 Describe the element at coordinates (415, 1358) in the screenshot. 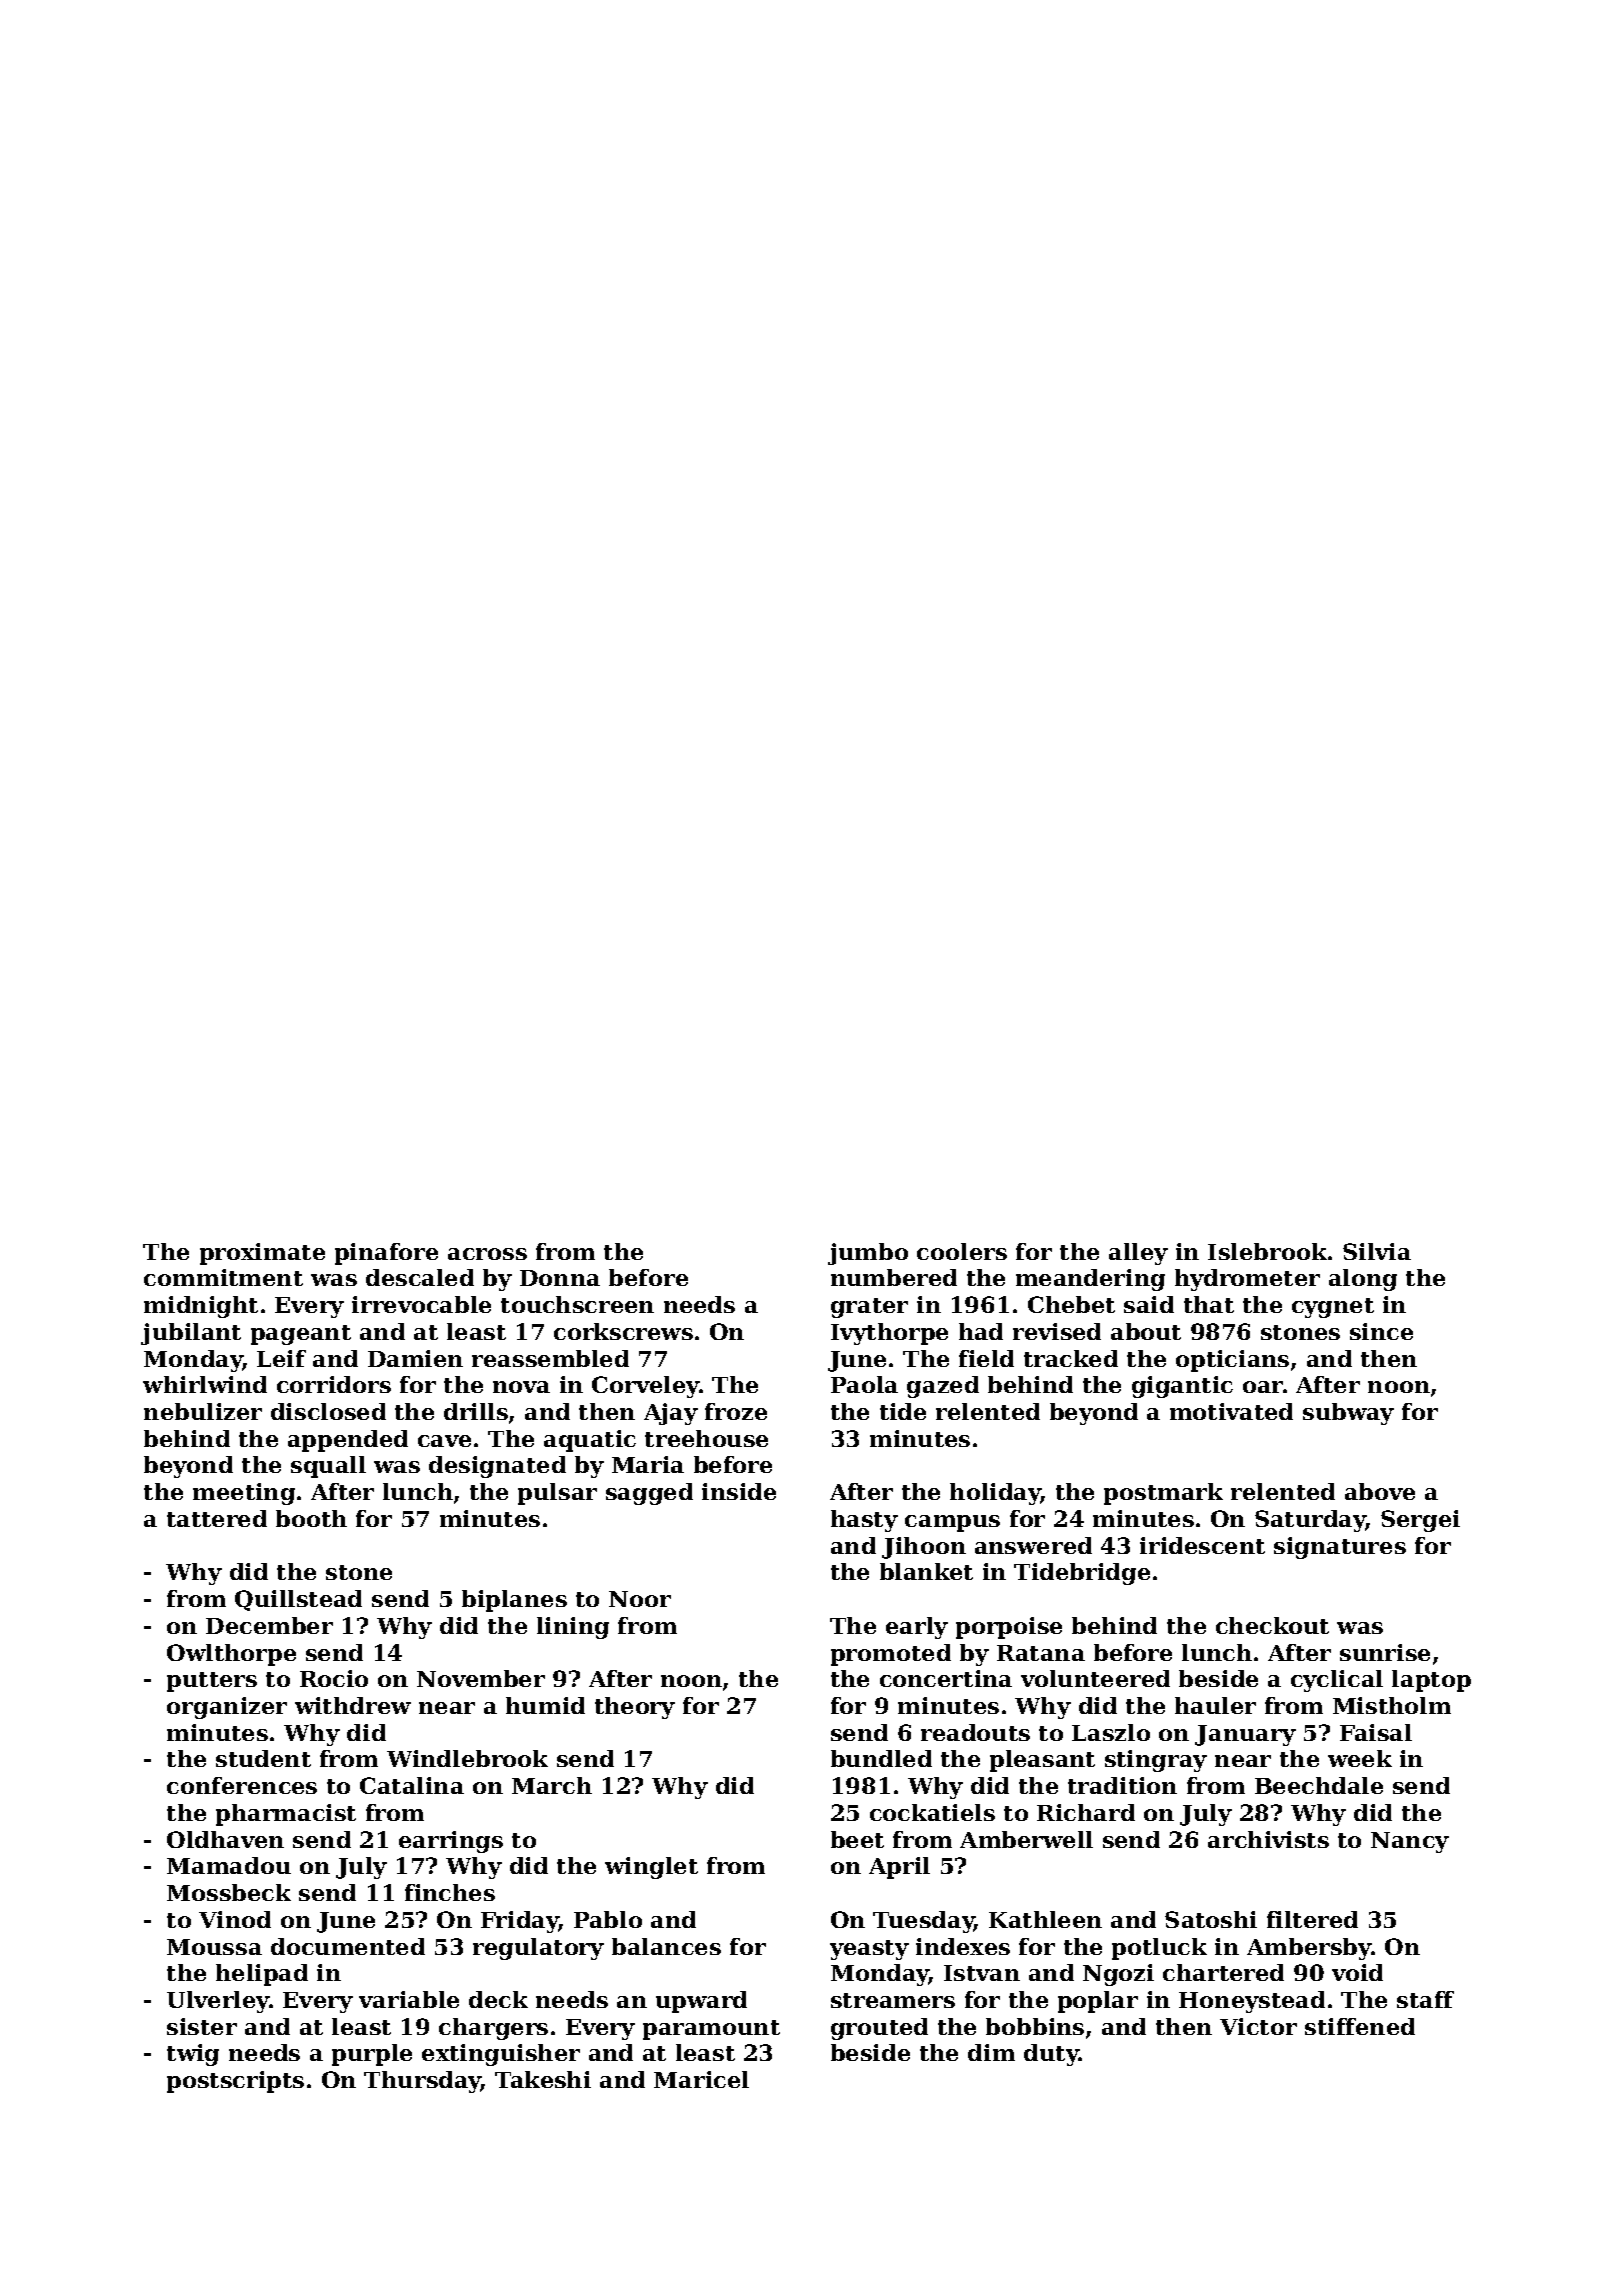

I see `Damien` at that location.
